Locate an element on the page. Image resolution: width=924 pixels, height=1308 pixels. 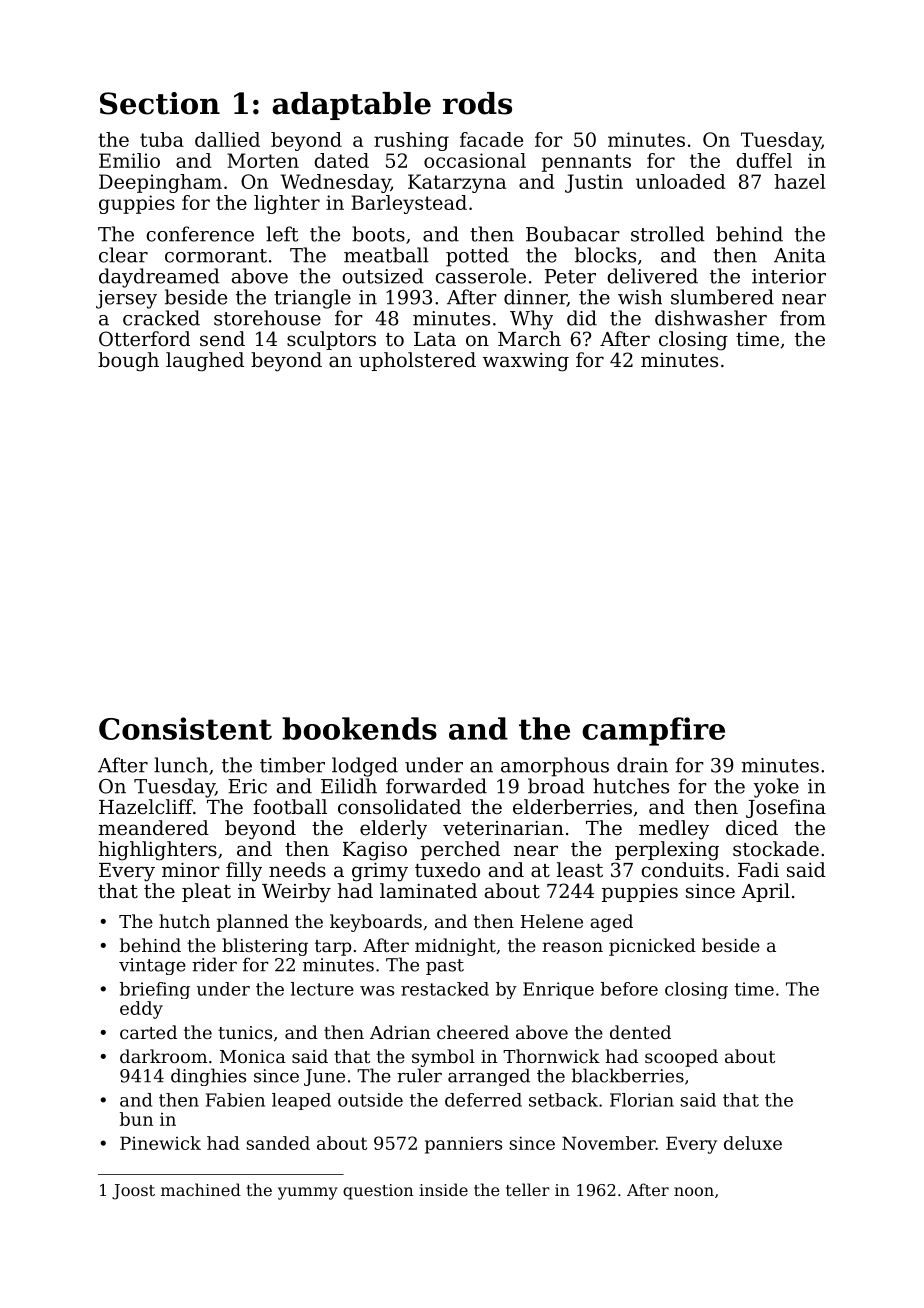
noon is located at coordinates (694, 1191).
